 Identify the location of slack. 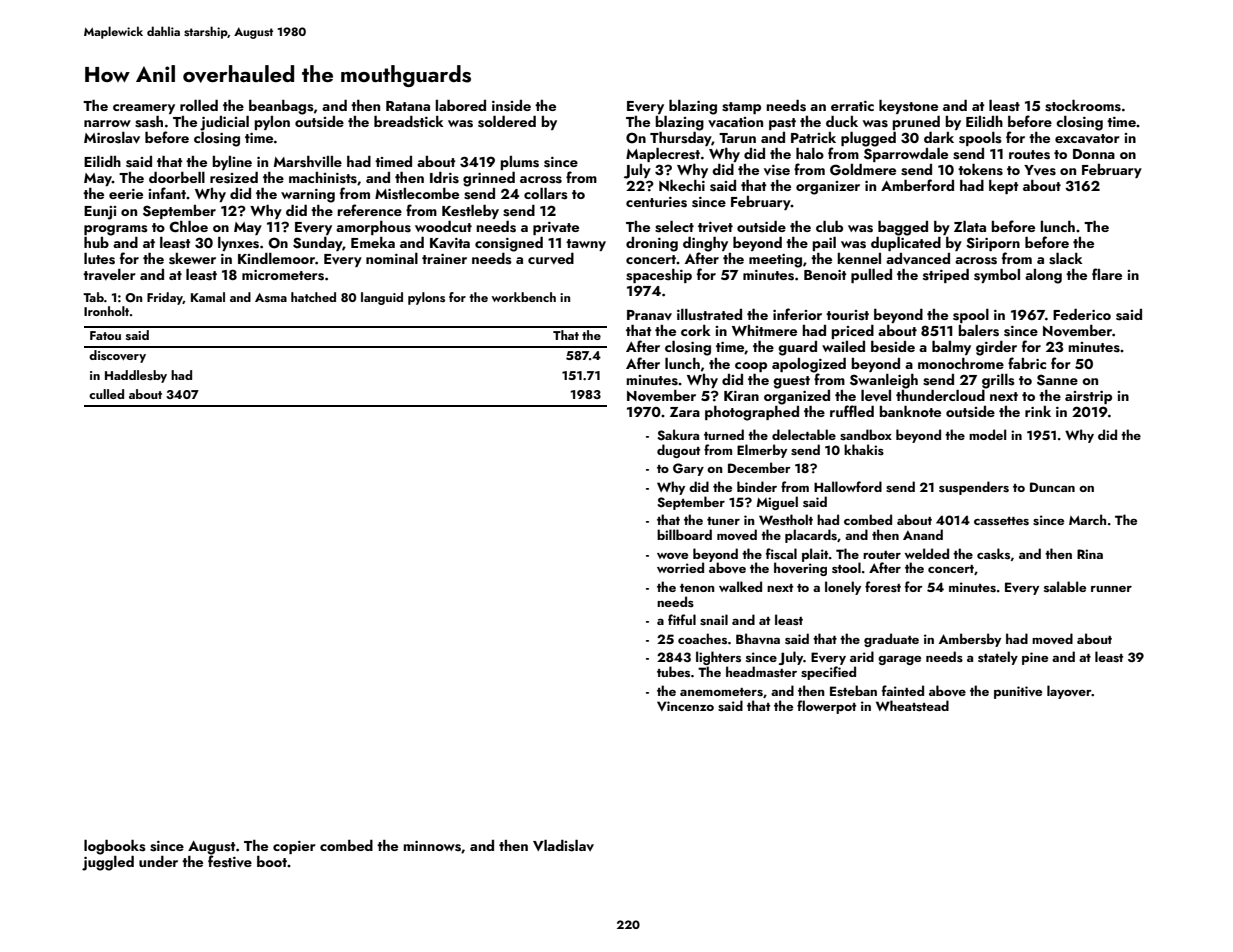
(1066, 259).
